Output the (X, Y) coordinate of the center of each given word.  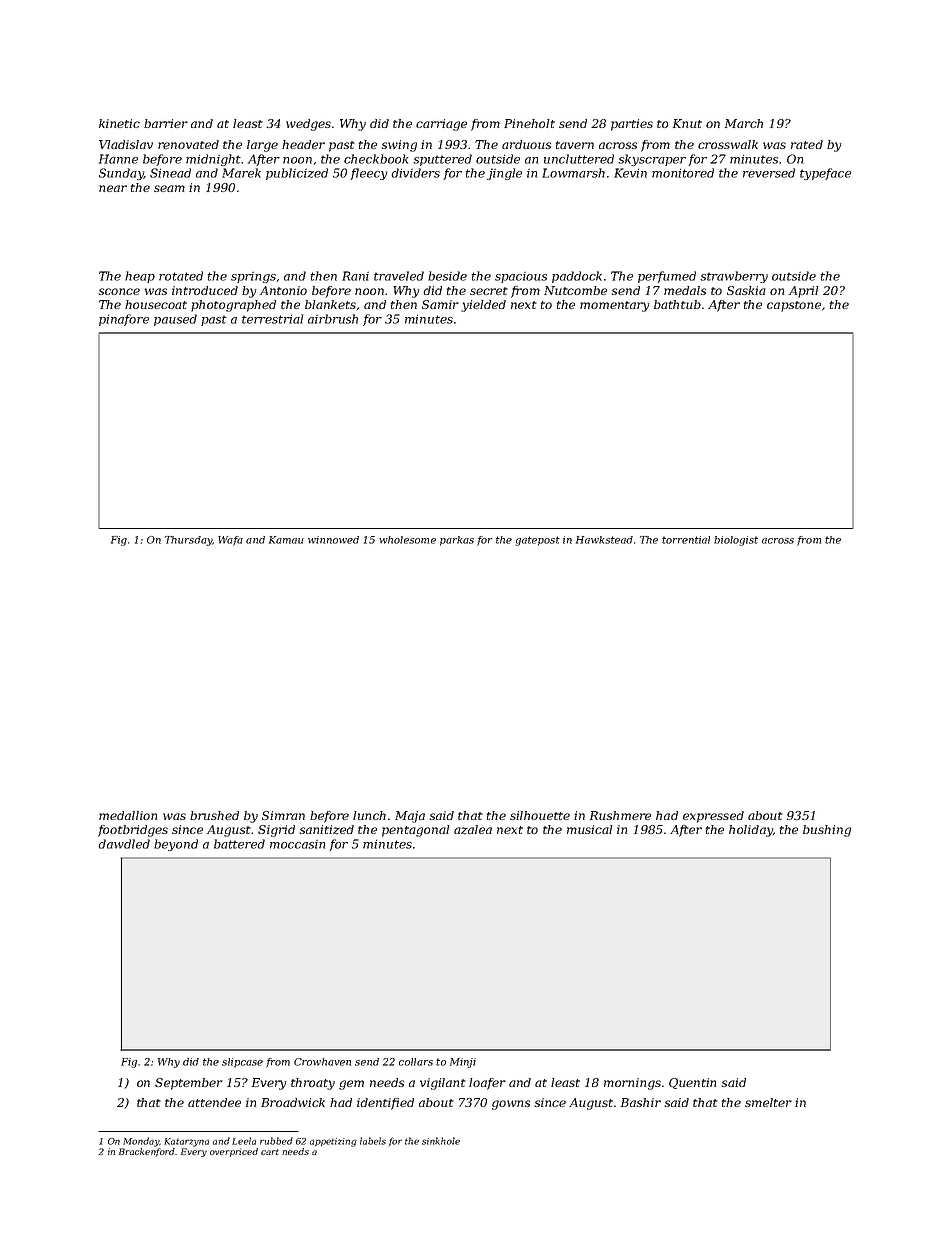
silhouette (540, 815)
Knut (687, 123)
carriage (441, 125)
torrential (686, 540)
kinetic (119, 123)
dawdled (124, 844)
